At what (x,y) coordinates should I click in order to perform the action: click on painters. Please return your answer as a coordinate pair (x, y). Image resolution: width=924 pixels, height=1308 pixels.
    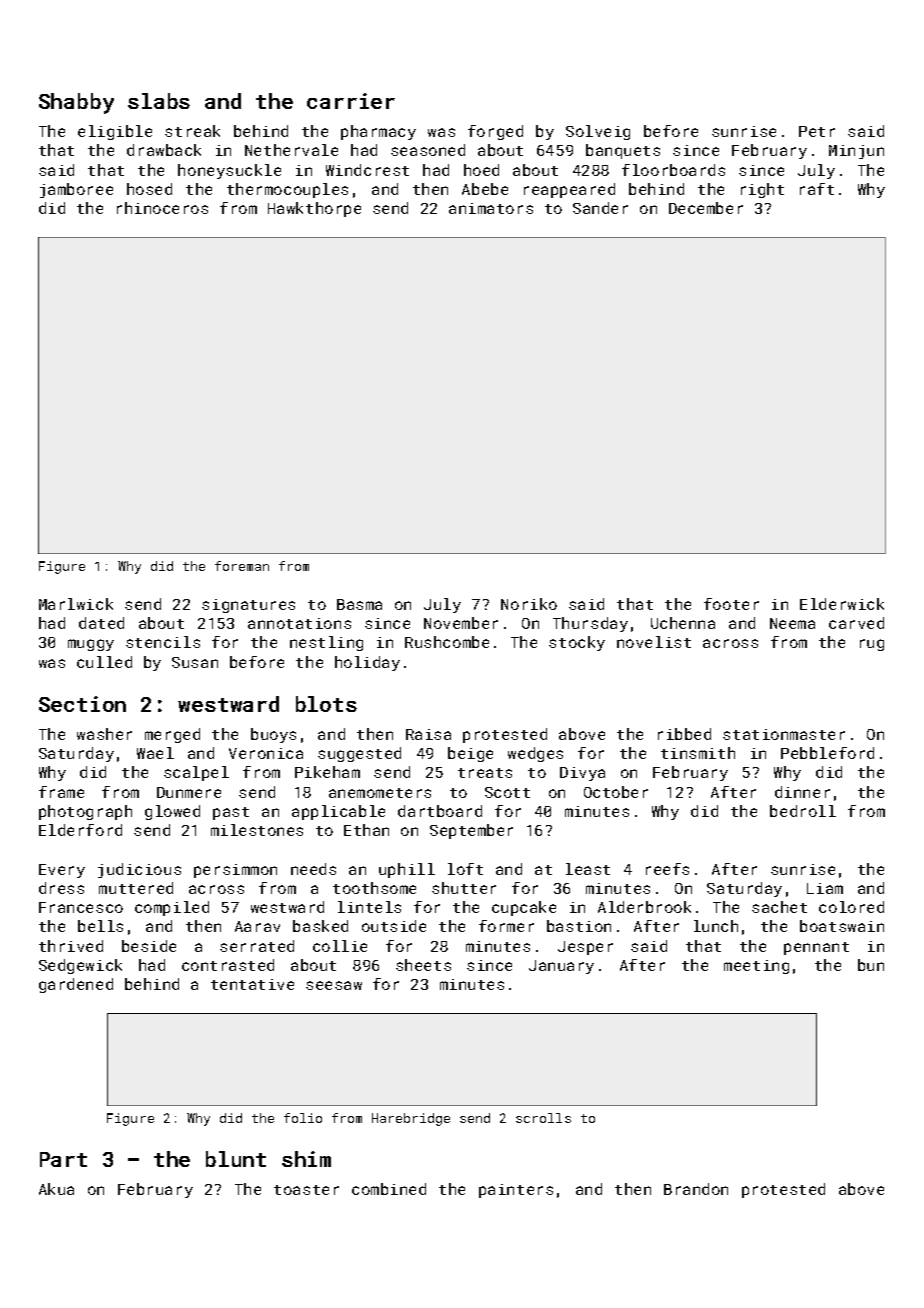
    Looking at the image, I should click on (516, 1191).
